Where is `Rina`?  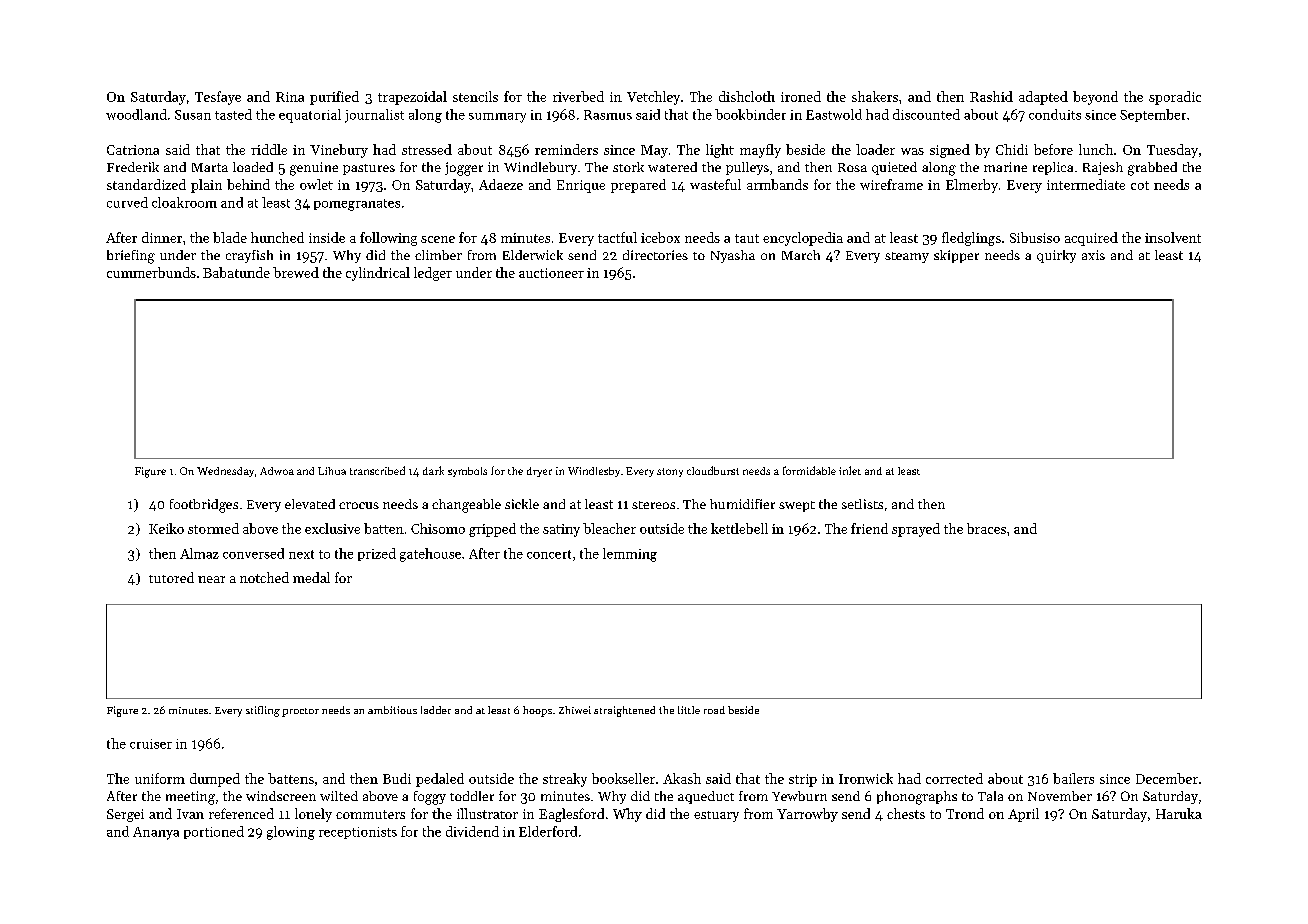
Rina is located at coordinates (290, 97).
